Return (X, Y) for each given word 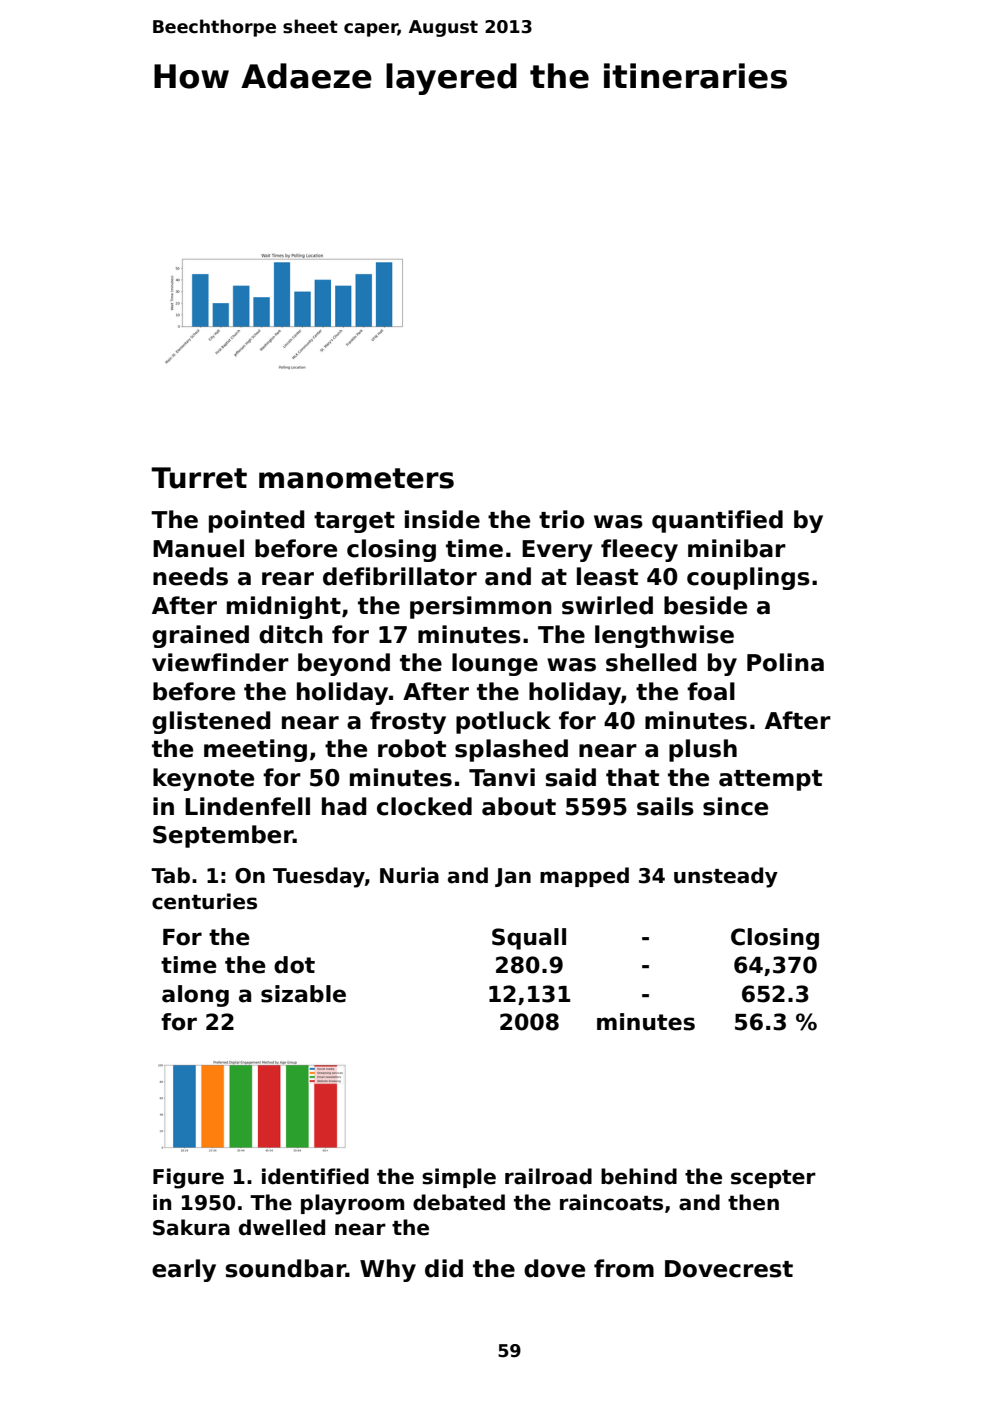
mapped (584, 877)
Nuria (409, 875)
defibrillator (400, 576)
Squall (529, 939)
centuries (204, 901)
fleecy (639, 550)
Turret (199, 478)
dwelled (282, 1227)
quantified (717, 521)
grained (200, 636)
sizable (303, 994)
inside (442, 519)
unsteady (726, 877)
